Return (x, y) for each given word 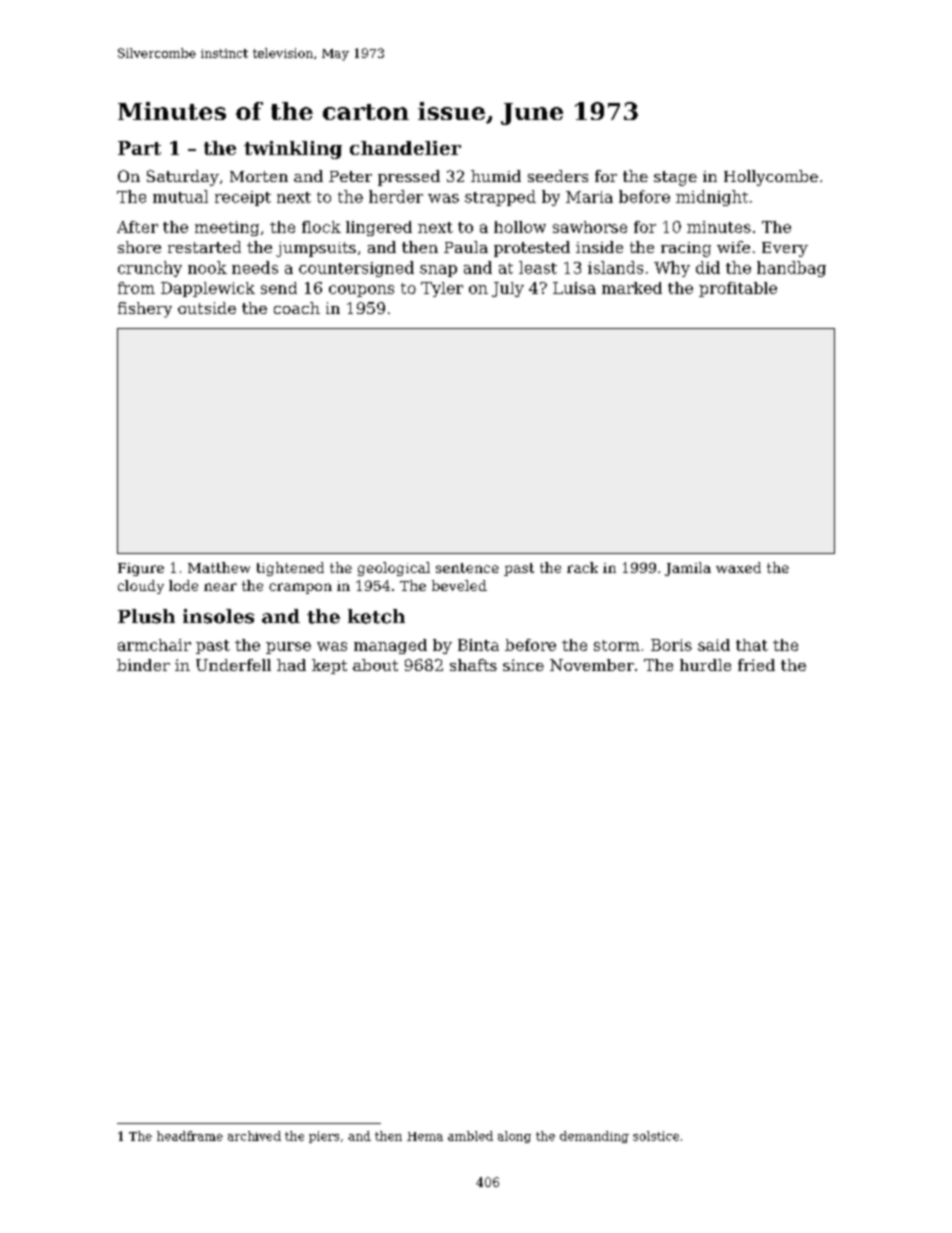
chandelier (405, 148)
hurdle (705, 665)
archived (254, 1136)
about (375, 665)
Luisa (574, 288)
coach (297, 308)
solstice (656, 1136)
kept (329, 666)
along (514, 1137)
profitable (738, 289)
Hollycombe (771, 178)
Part (139, 148)
